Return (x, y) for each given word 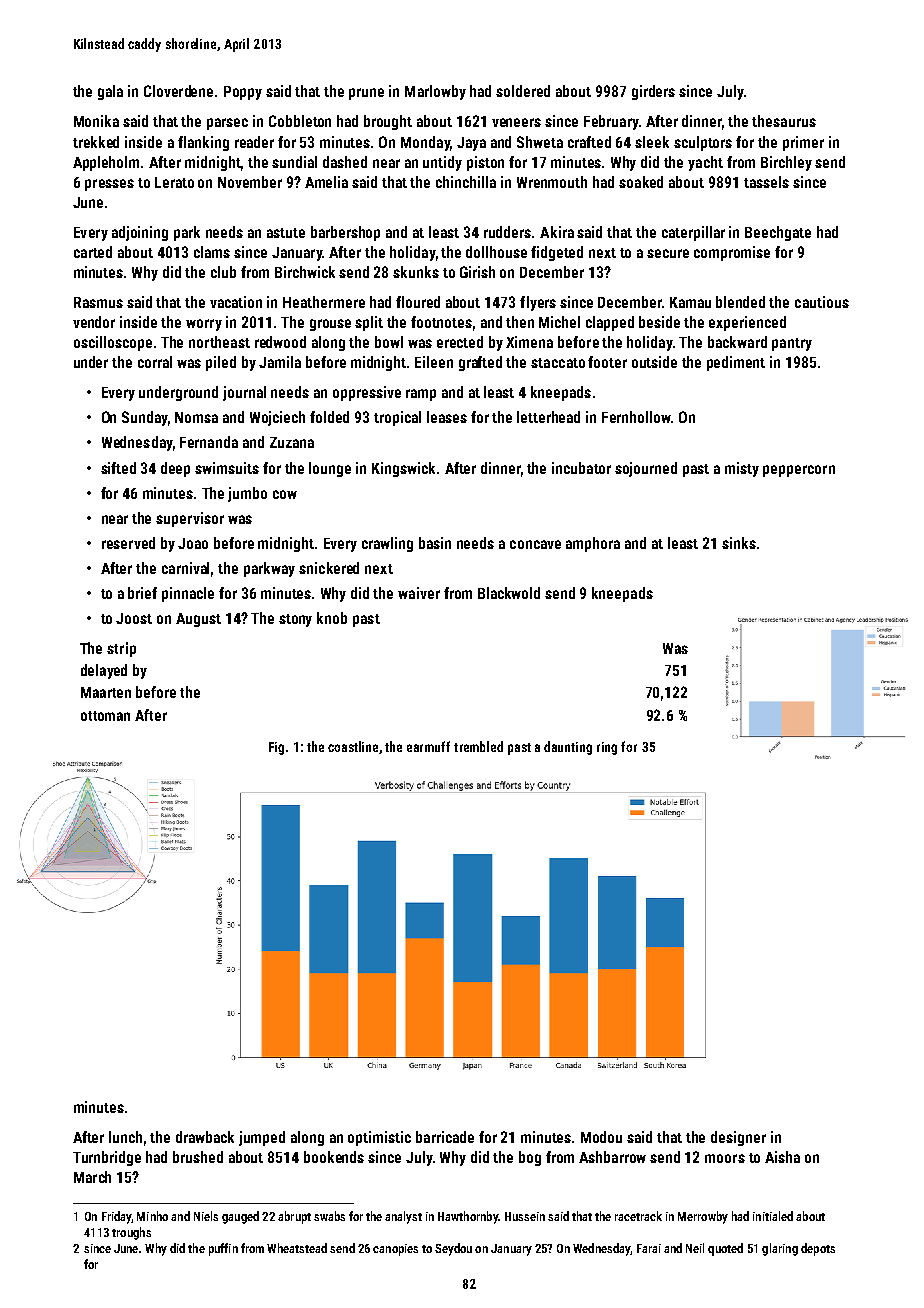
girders (653, 92)
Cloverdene (178, 91)
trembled (478, 746)
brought (388, 122)
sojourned (646, 469)
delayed (104, 671)
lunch (125, 1137)
